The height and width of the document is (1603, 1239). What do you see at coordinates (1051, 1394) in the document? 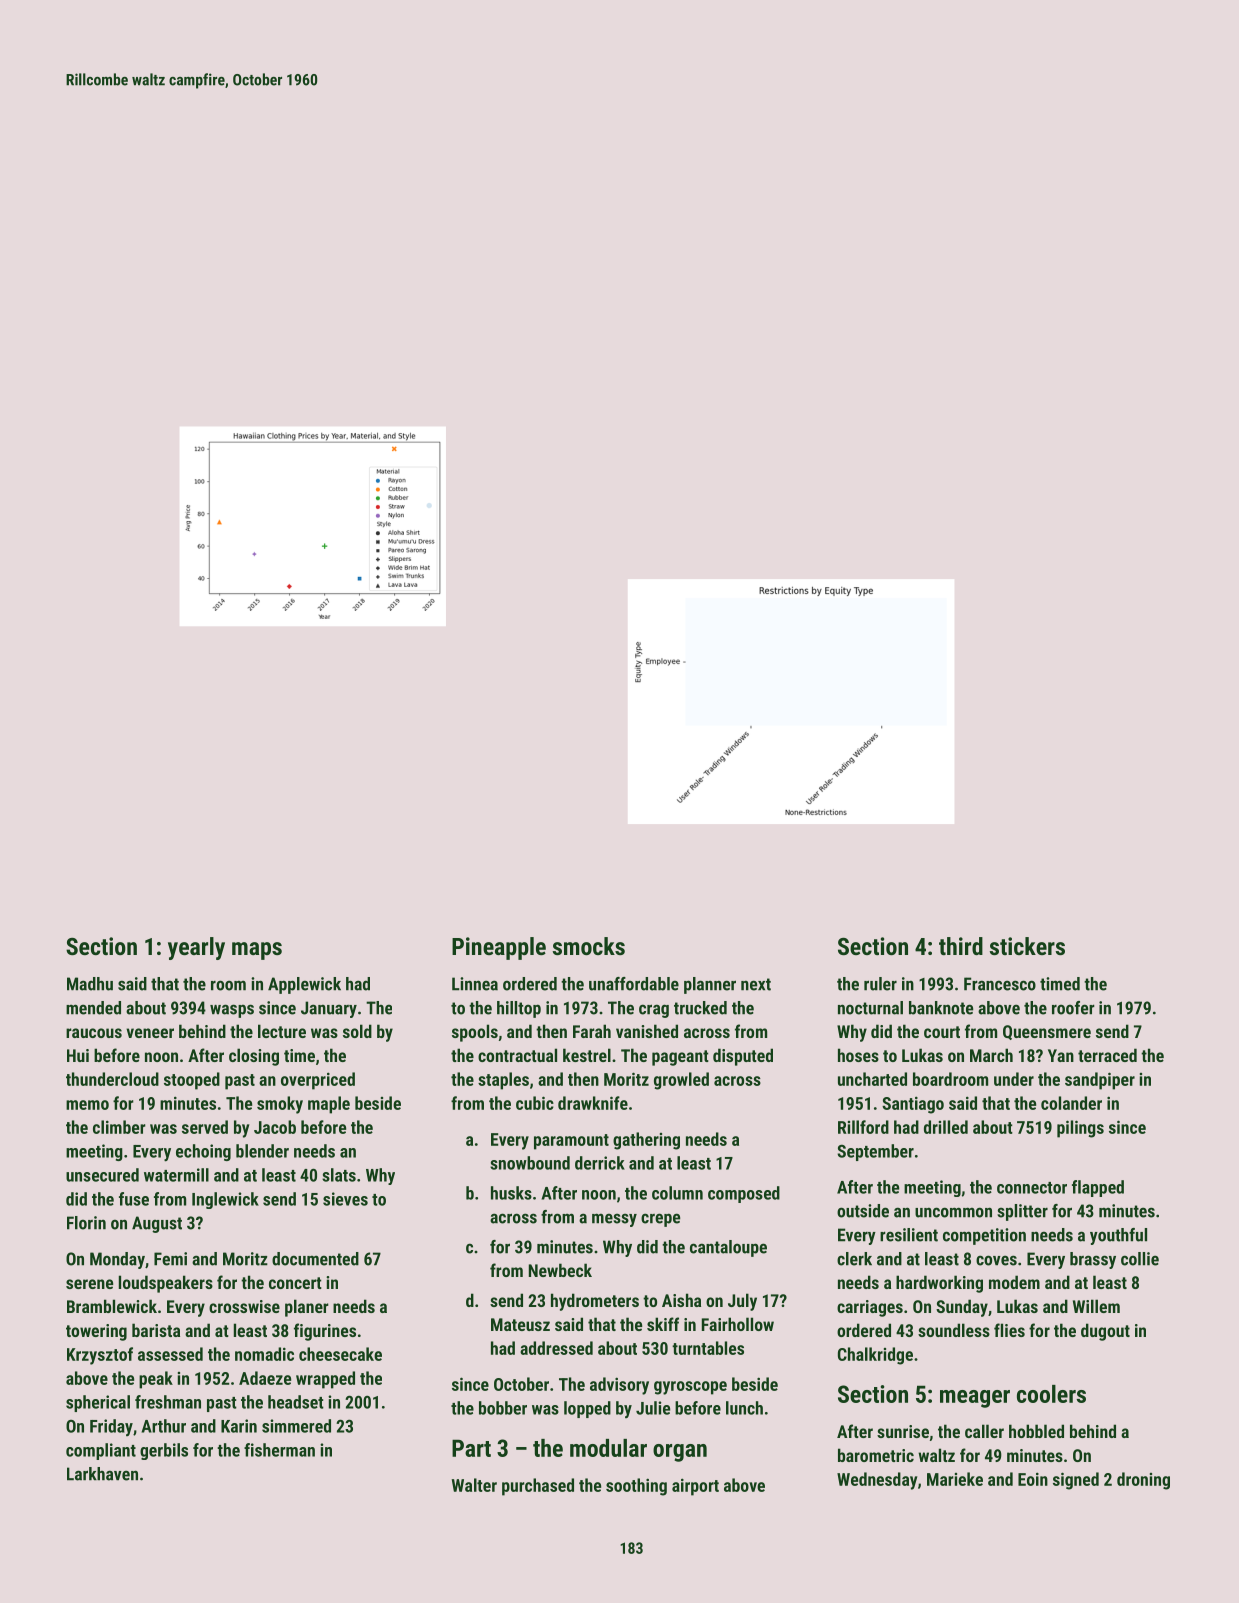
I see `coolers` at bounding box center [1051, 1394].
